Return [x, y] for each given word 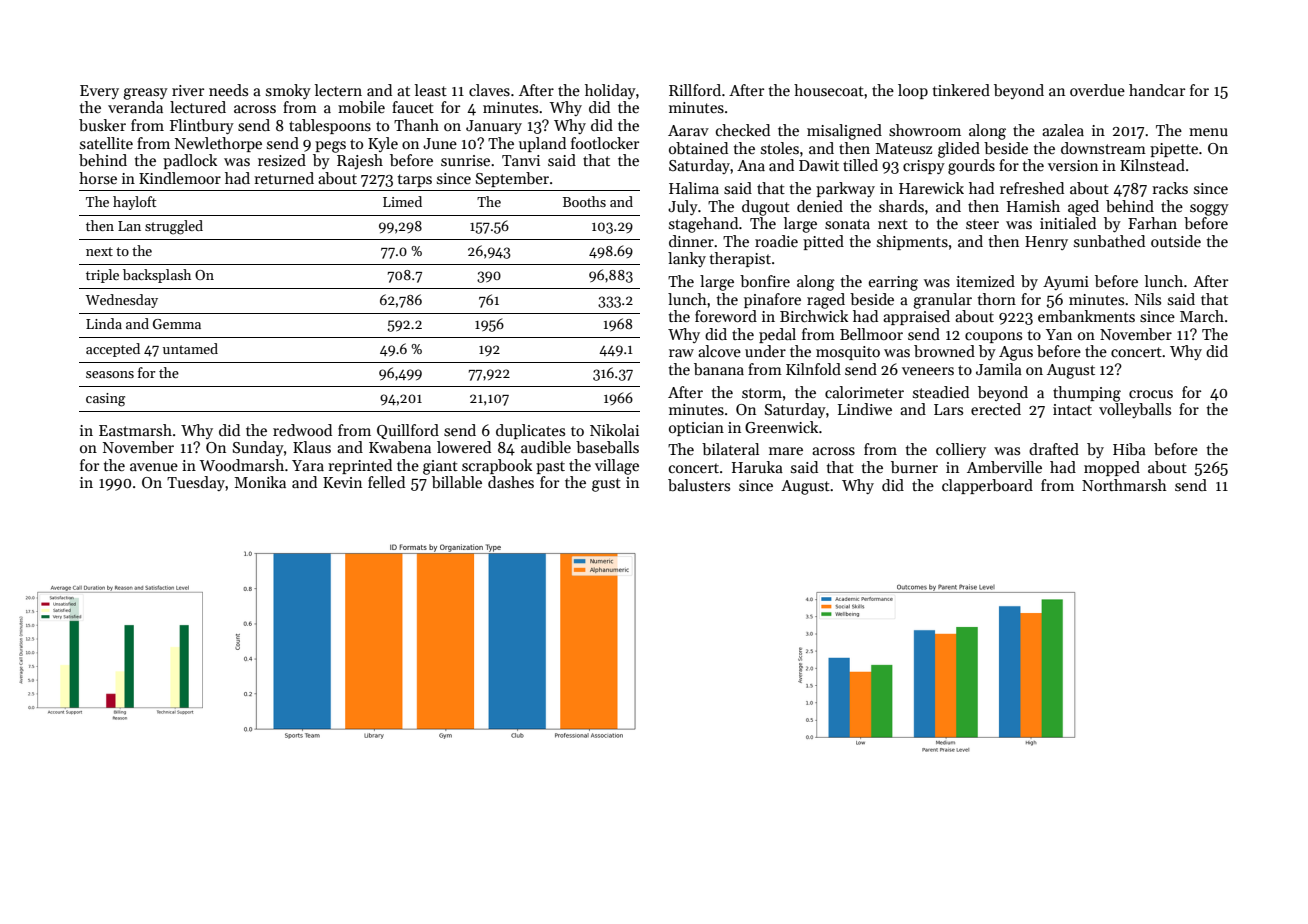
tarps [415, 180]
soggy [1209, 210]
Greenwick [781, 427]
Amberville [1004, 467]
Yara [308, 465]
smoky [288, 91]
